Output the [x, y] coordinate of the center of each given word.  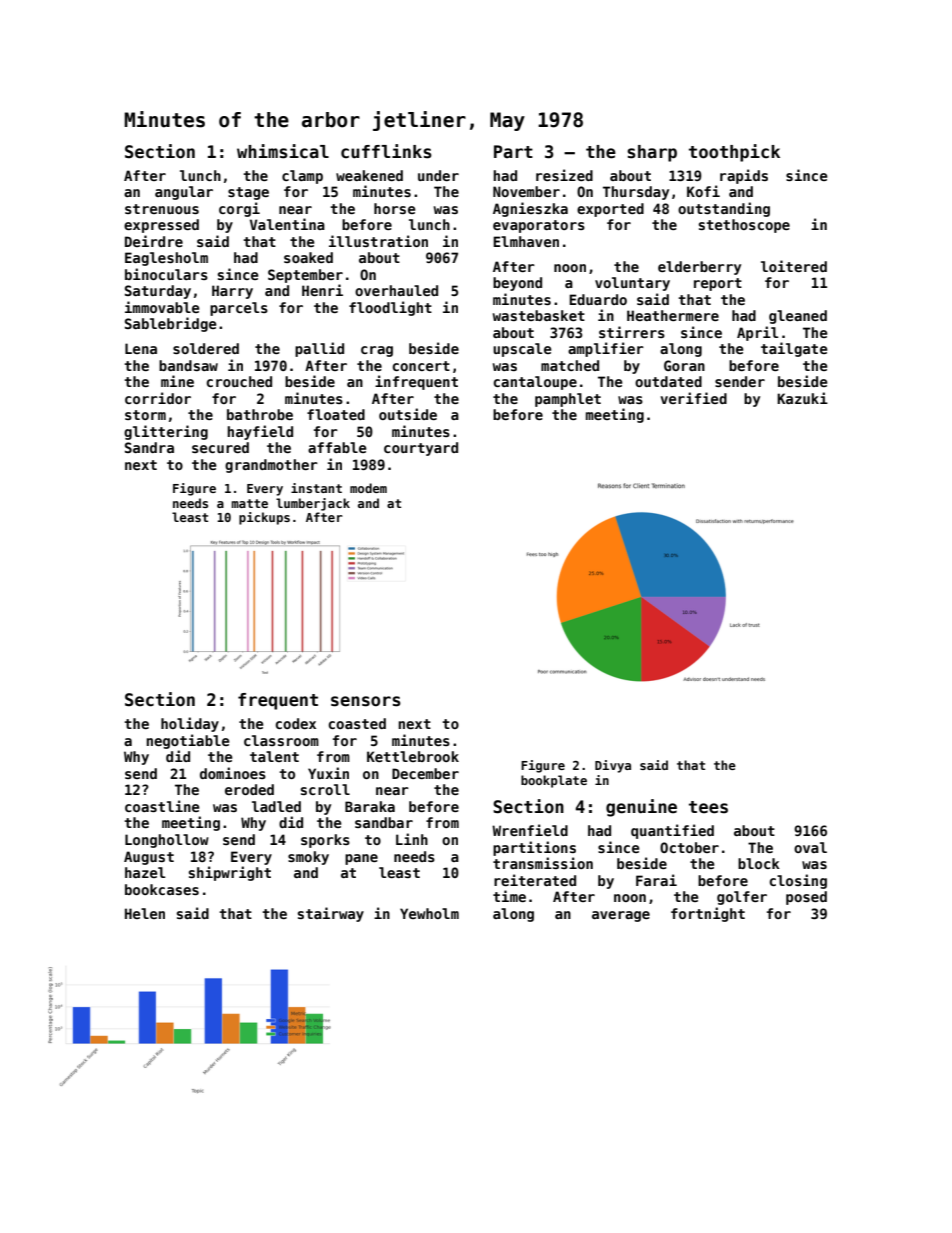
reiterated [535, 880]
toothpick [734, 153]
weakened [369, 175]
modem [368, 488]
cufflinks [386, 151]
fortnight [708, 914]
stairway [331, 914]
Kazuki [802, 398]
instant [316, 488]
